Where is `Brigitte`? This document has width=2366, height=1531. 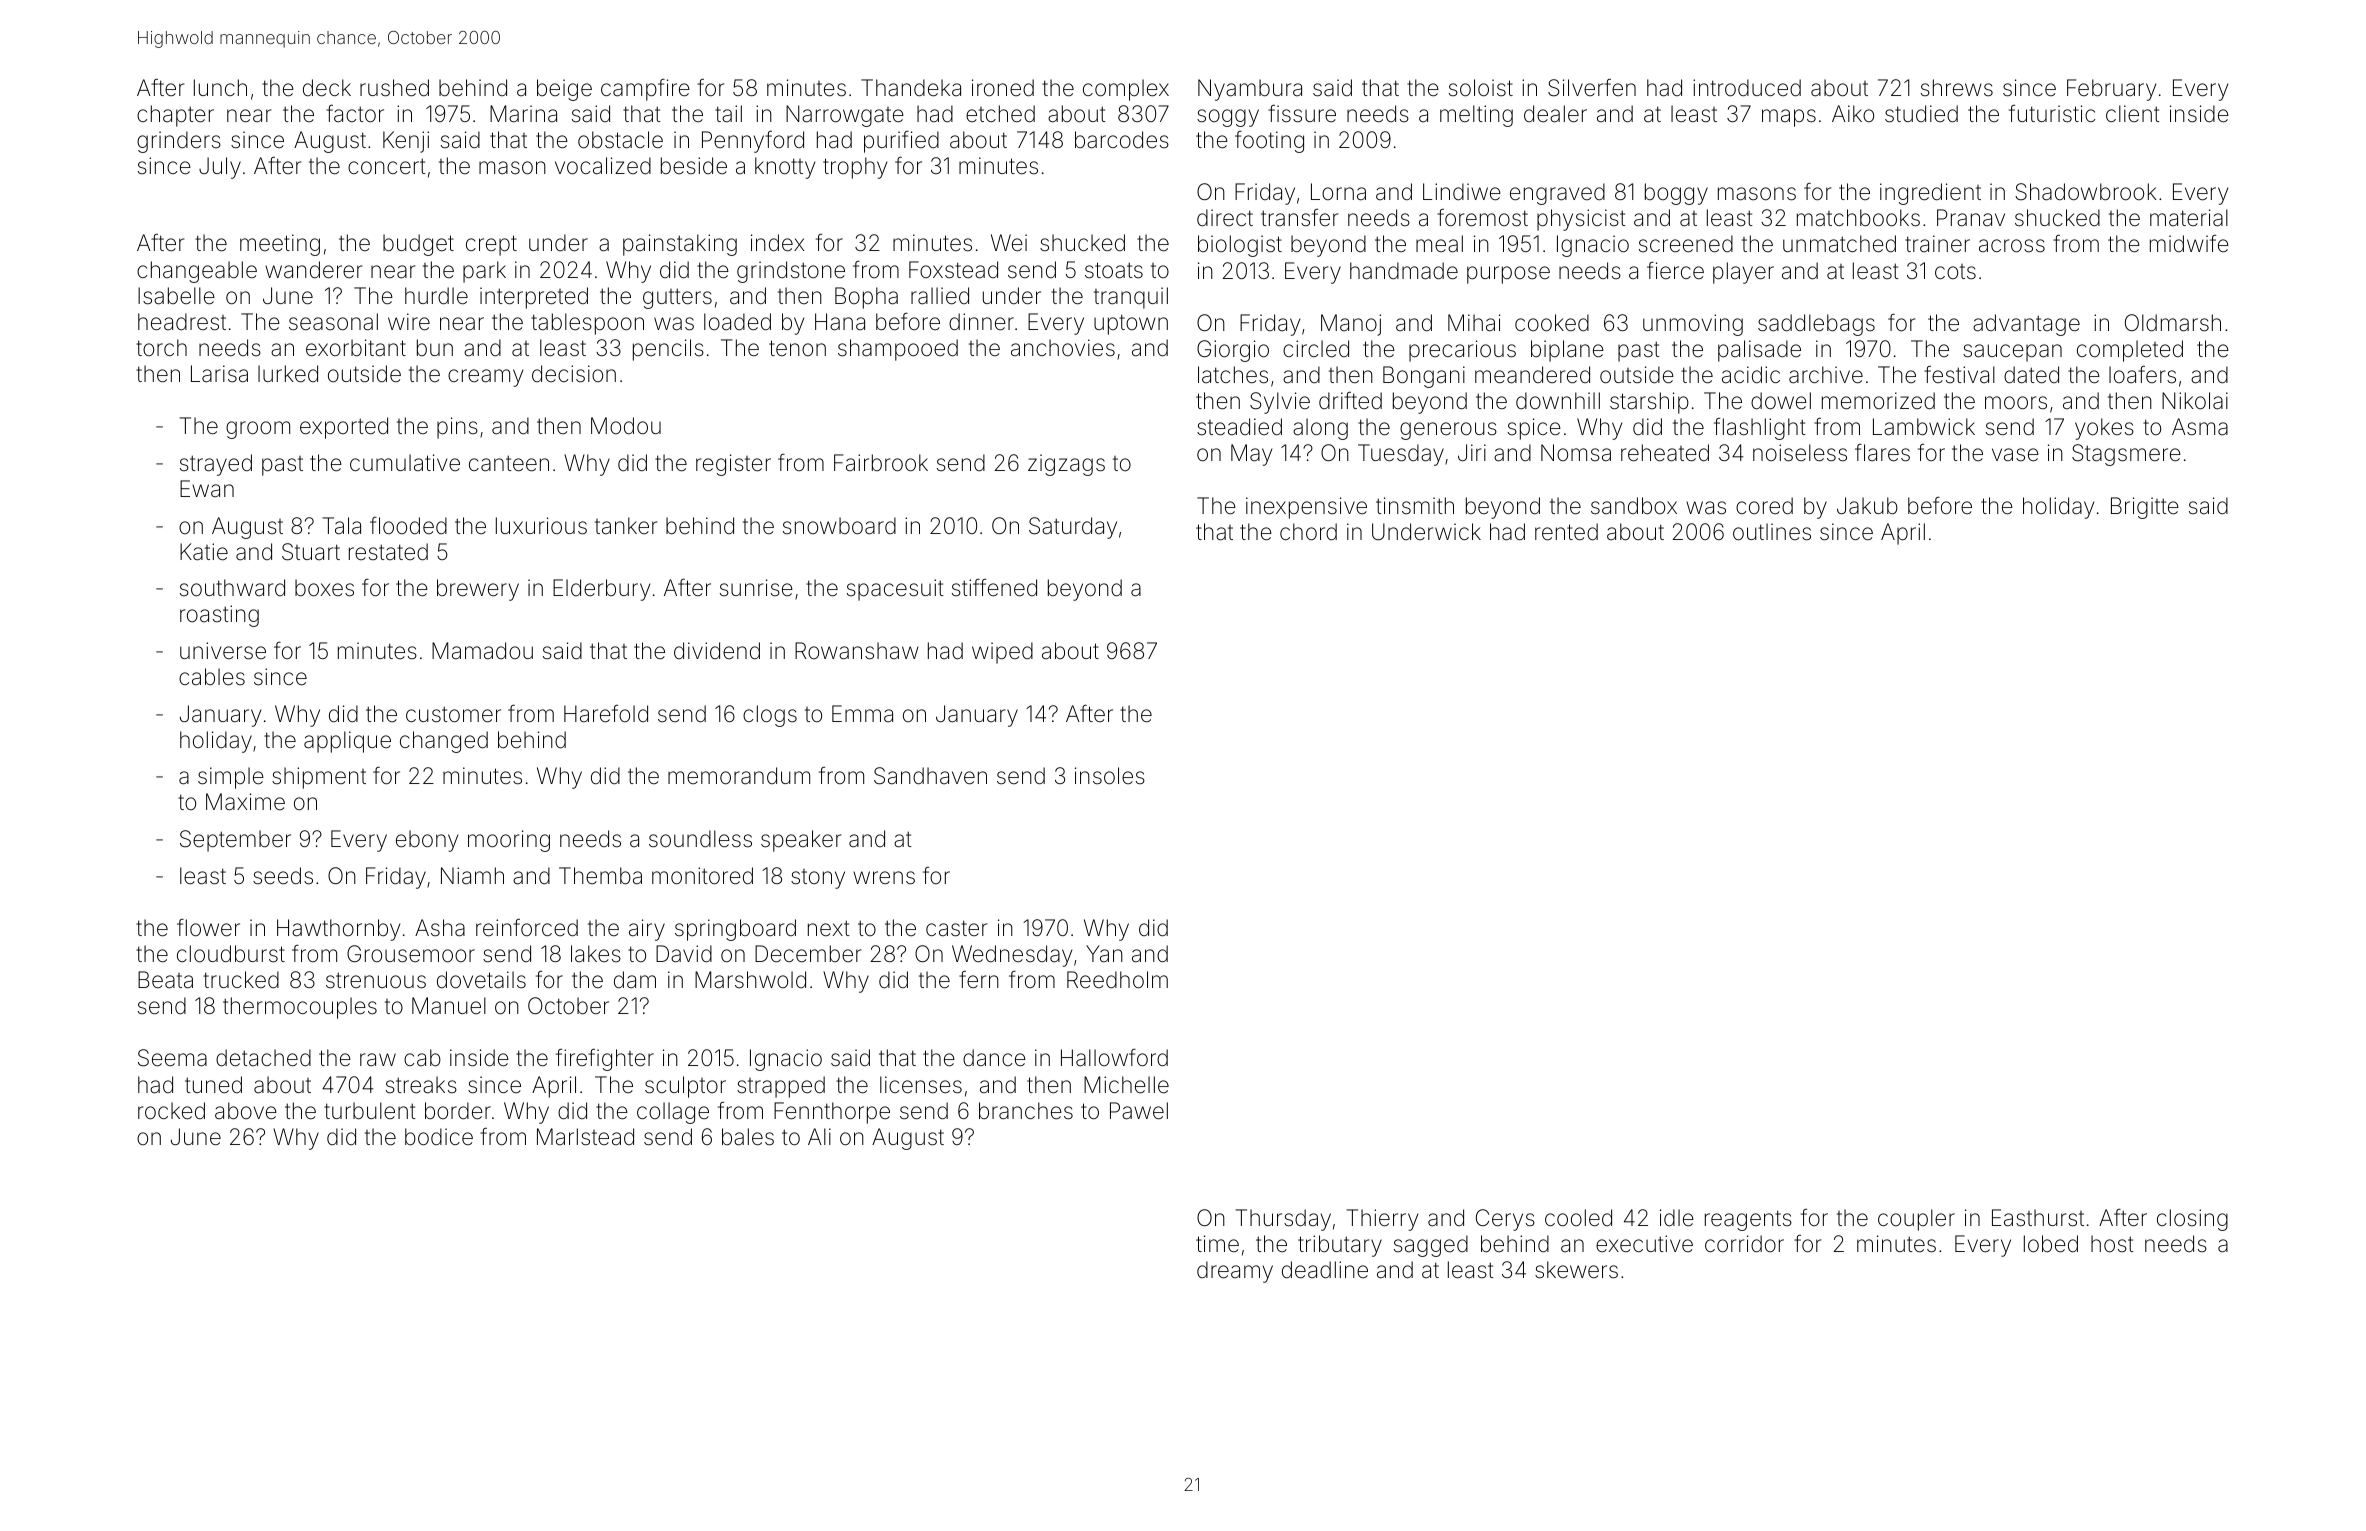
Brigitte is located at coordinates (2145, 508).
